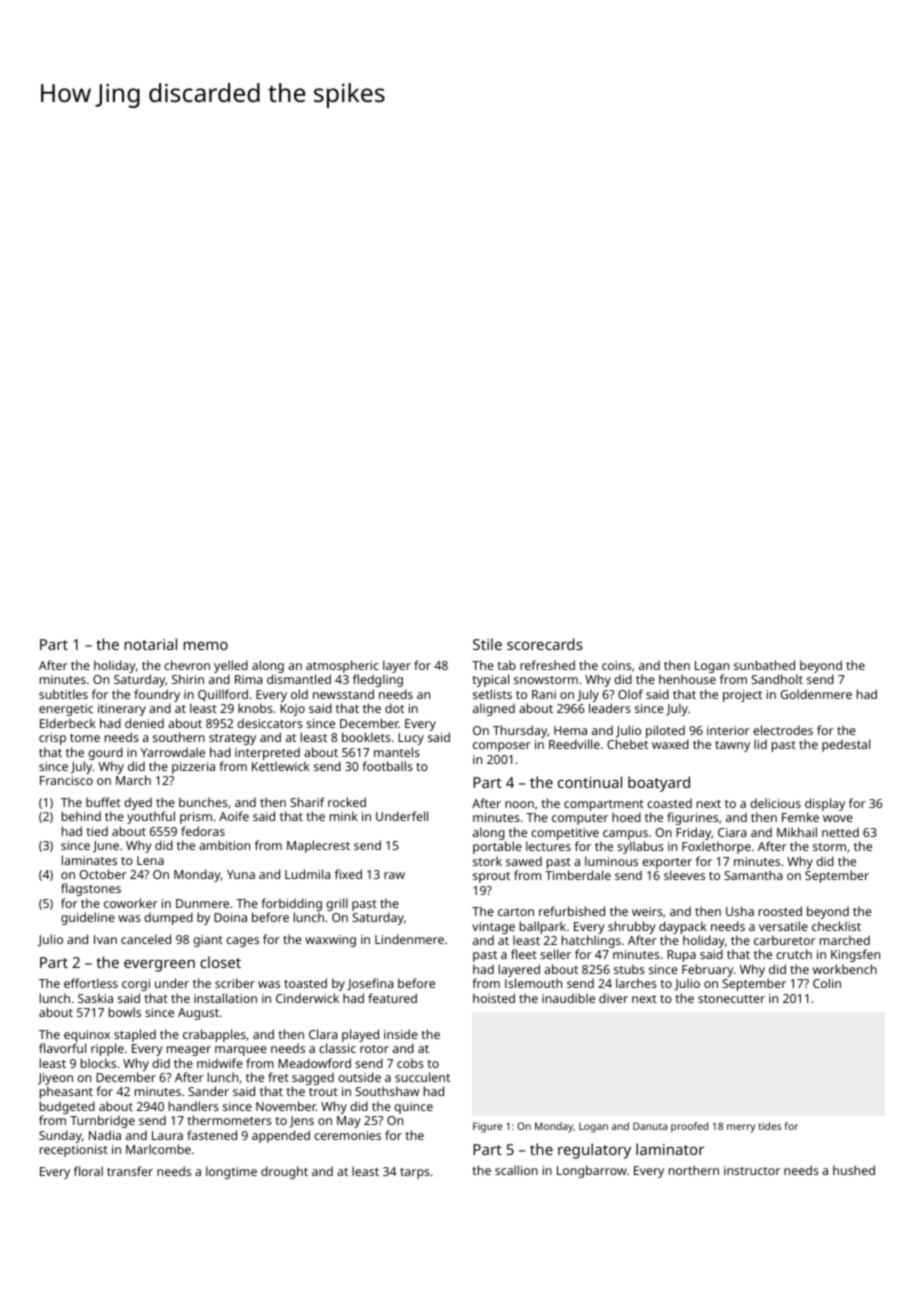 This screenshot has height=1308, width=924. Describe the element at coordinates (816, 694) in the screenshot. I see `Goldenmere` at that location.
